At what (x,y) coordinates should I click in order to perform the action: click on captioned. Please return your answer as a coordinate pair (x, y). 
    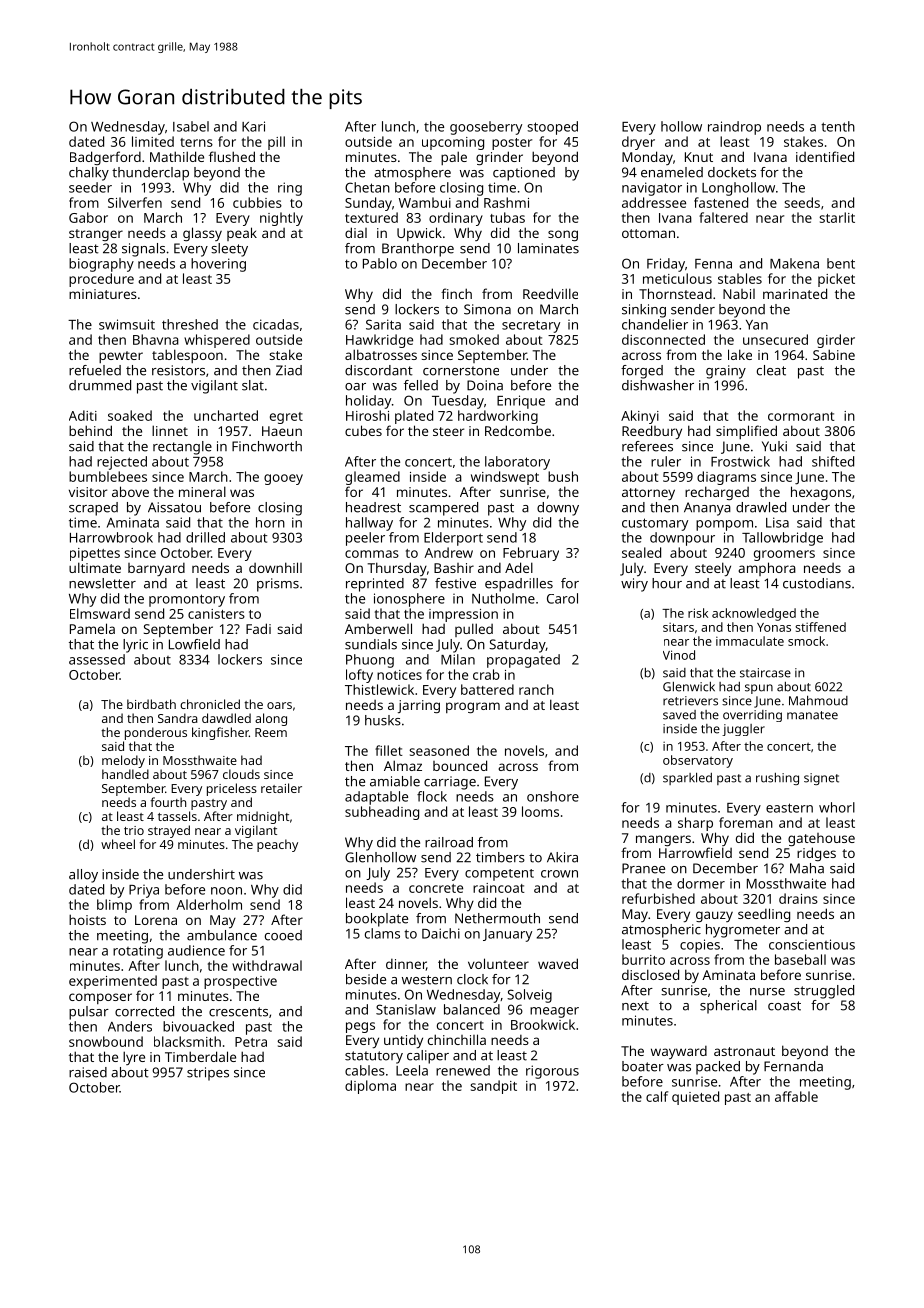
    Looking at the image, I should click on (524, 174).
